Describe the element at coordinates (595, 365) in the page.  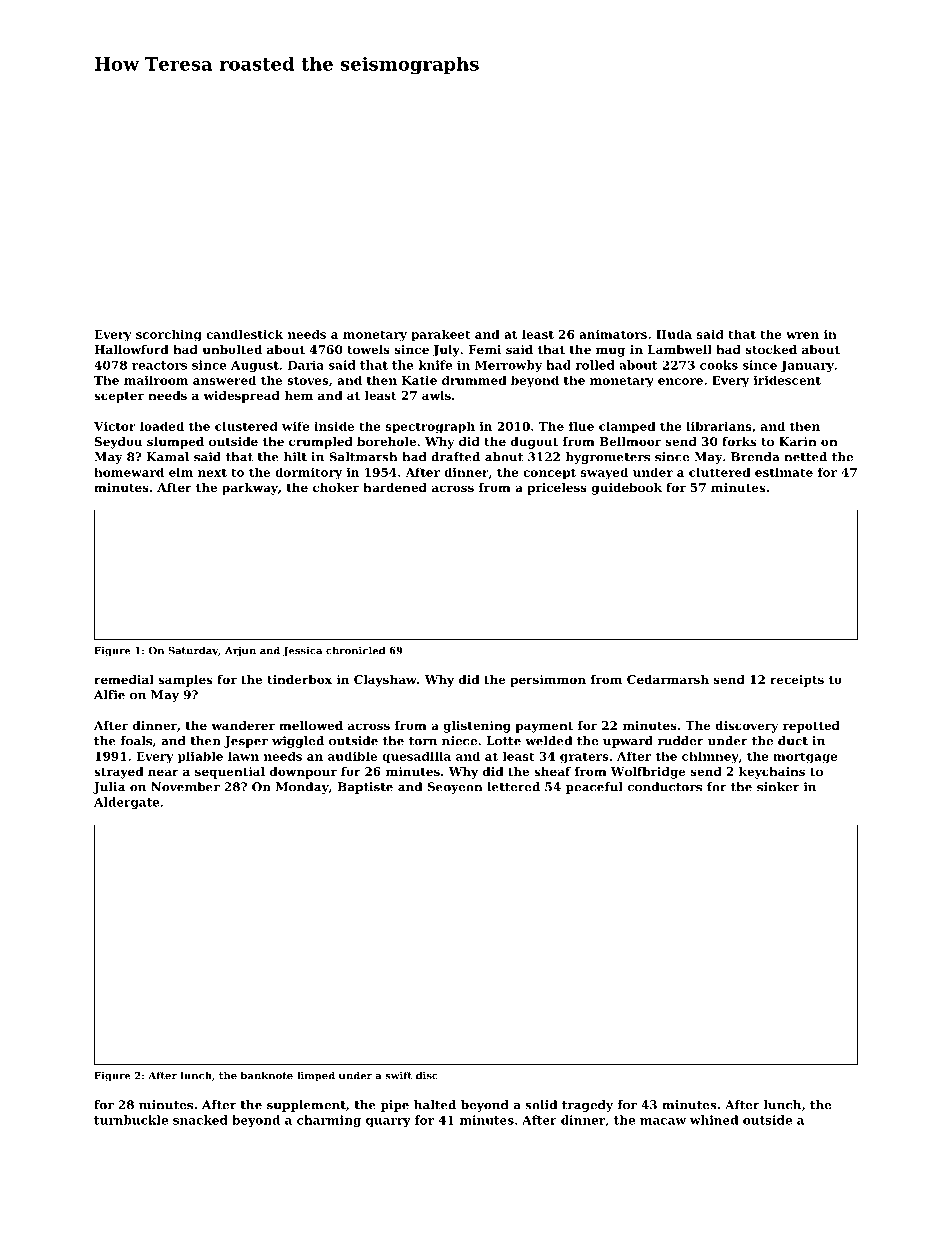
I see `rolled` at that location.
